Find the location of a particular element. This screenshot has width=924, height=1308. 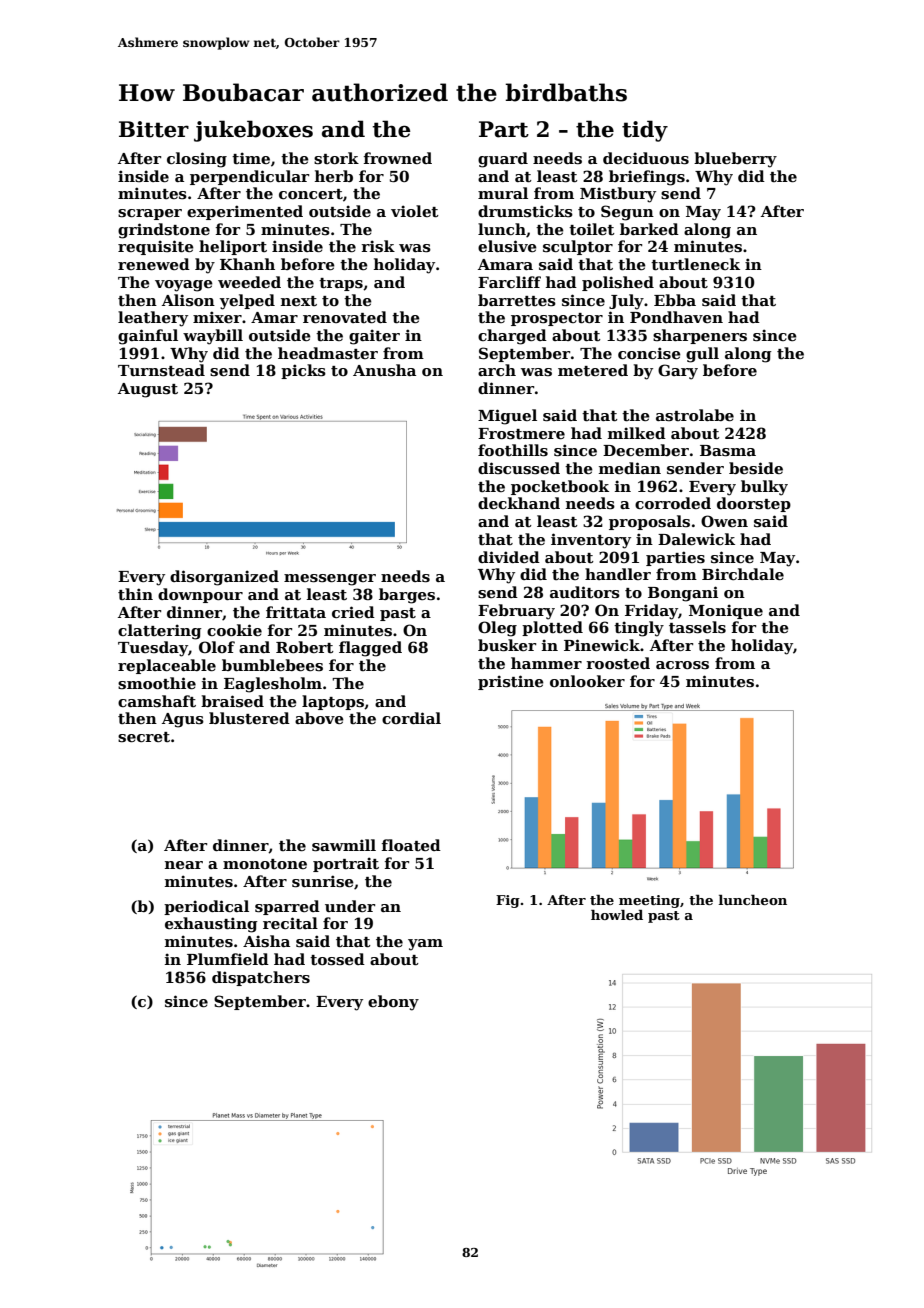

Anusha is located at coordinates (384, 370).
